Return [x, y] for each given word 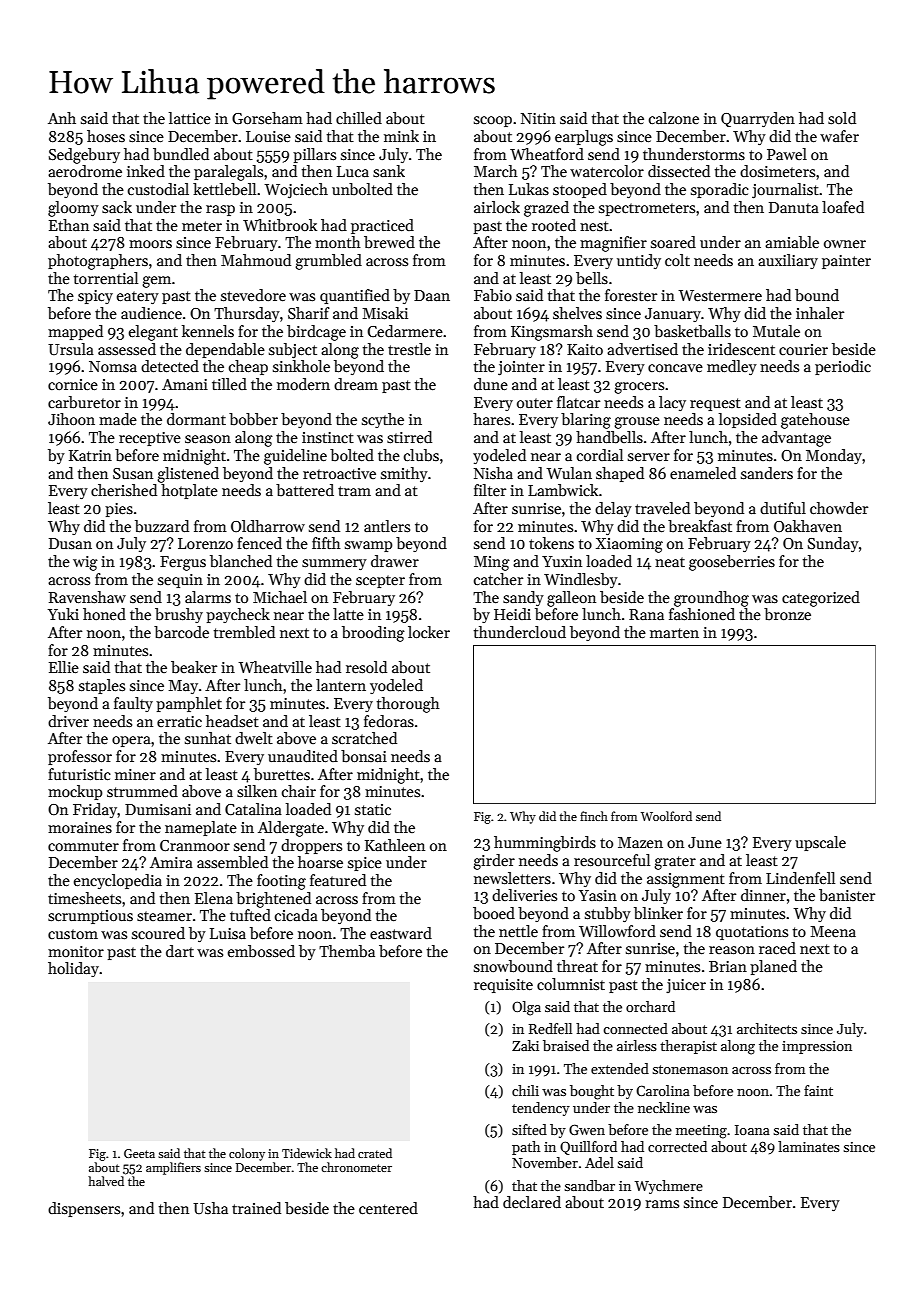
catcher [498, 579]
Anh [62, 118]
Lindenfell [800, 878]
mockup [75, 792]
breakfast [700, 526]
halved [106, 1181]
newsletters [512, 878]
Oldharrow [268, 526]
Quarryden [758, 119]
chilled [359, 118]
